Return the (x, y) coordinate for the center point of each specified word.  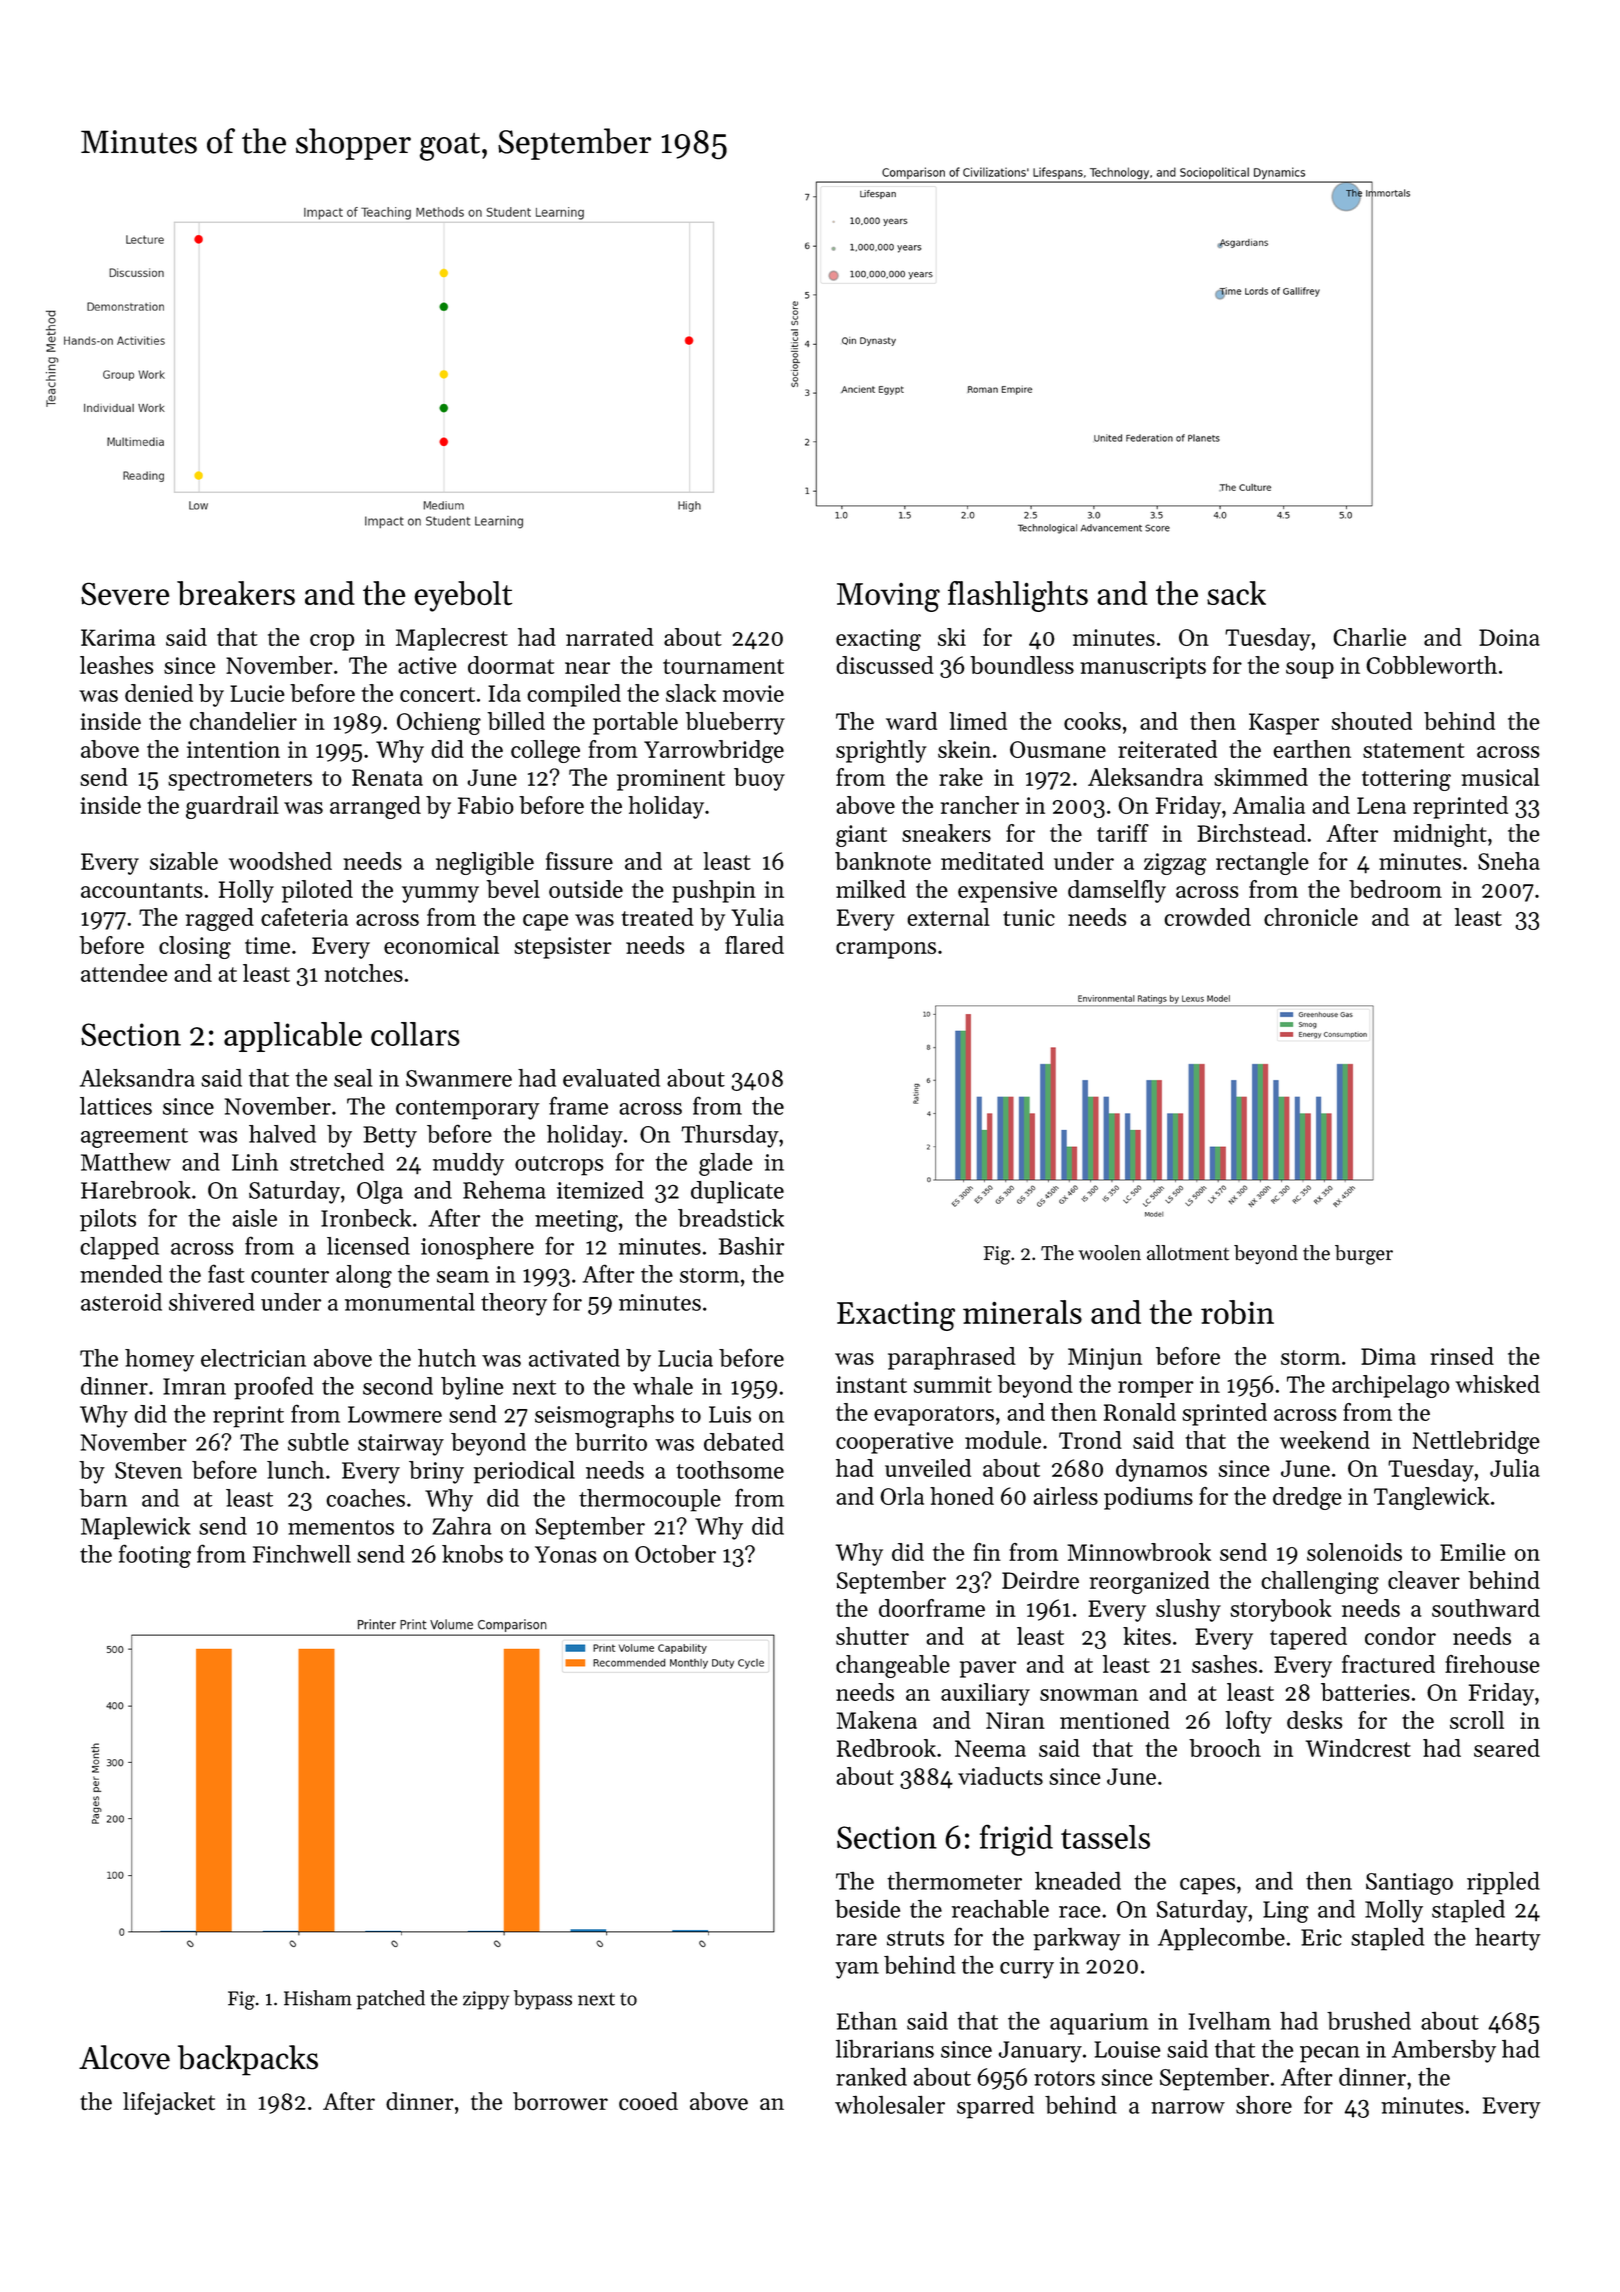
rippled (1503, 1883)
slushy (1188, 1610)
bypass (543, 2000)
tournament (723, 666)
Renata (387, 777)
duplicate (737, 1192)
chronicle (1311, 917)
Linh (255, 1162)
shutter (872, 1636)
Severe (125, 593)
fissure (579, 861)
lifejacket (169, 2103)
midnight (1440, 835)
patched (391, 2000)
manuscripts (1143, 668)
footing (155, 1556)
